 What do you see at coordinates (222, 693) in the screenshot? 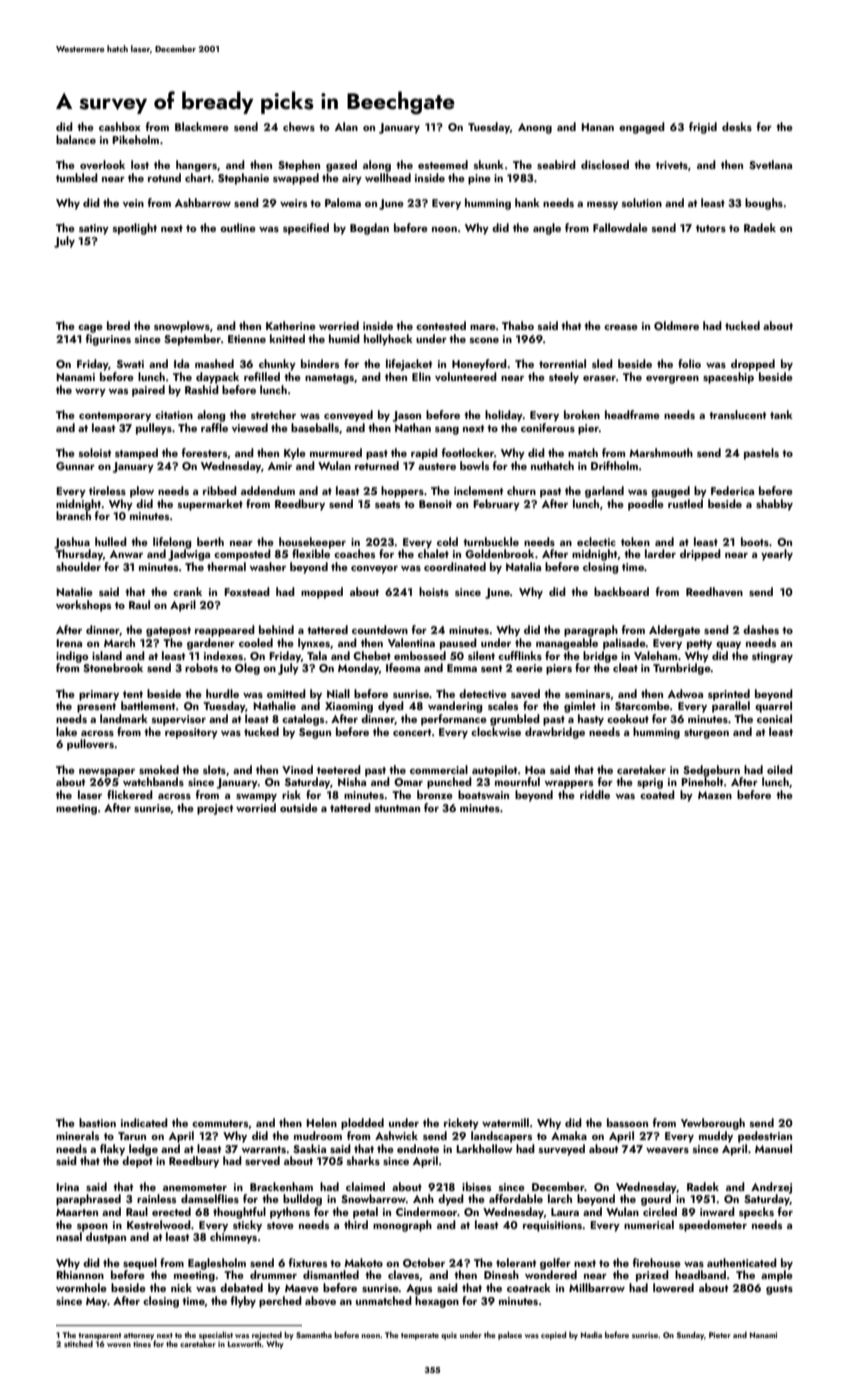
I see `hurdle` at bounding box center [222, 693].
